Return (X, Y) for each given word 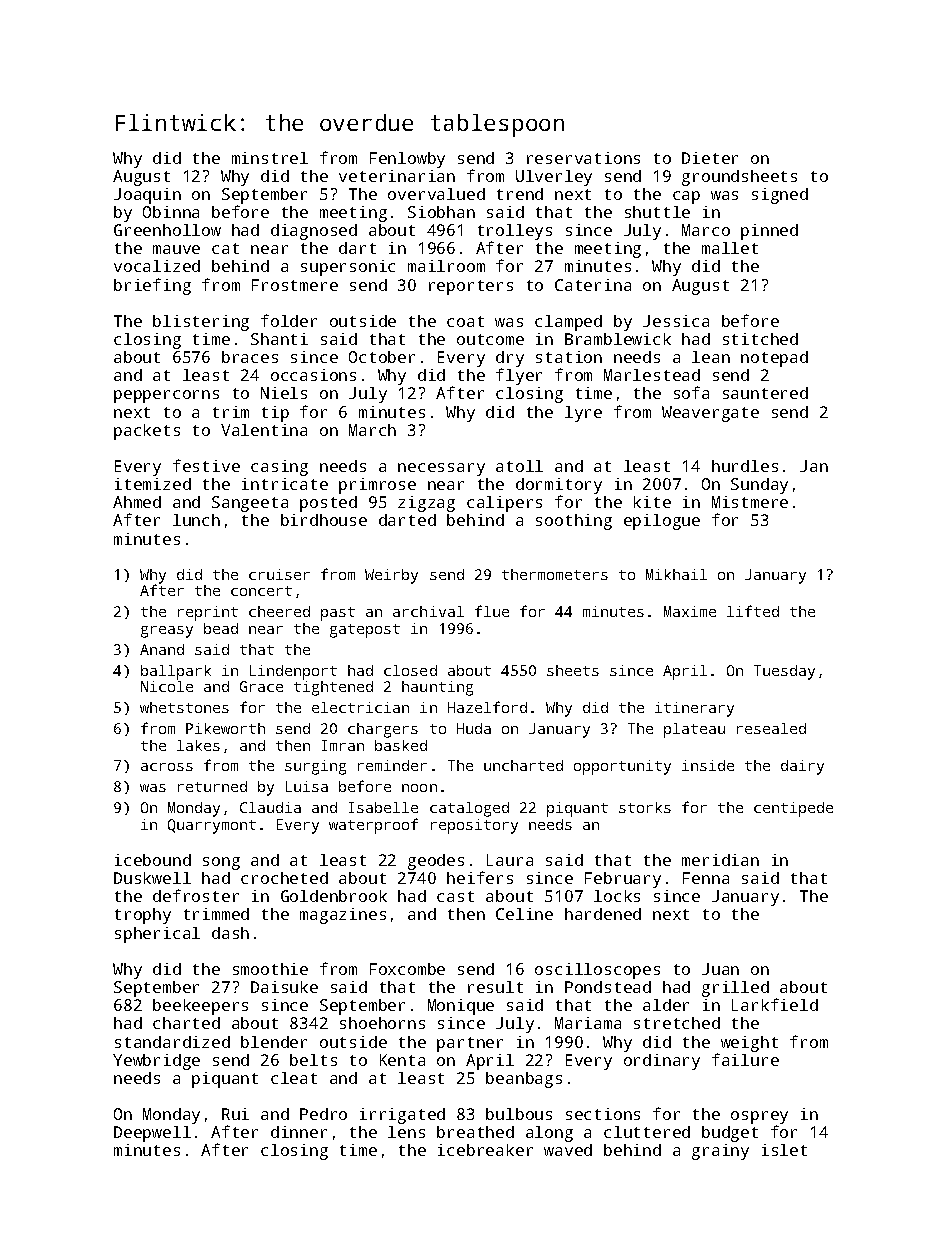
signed (780, 196)
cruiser (279, 574)
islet (784, 1150)
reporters (471, 287)
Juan (720, 969)
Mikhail (676, 574)
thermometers (555, 574)
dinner (299, 1132)
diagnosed (314, 232)
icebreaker (485, 1150)
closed (410, 670)
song (221, 863)
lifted (753, 611)
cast (455, 896)
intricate (285, 484)
